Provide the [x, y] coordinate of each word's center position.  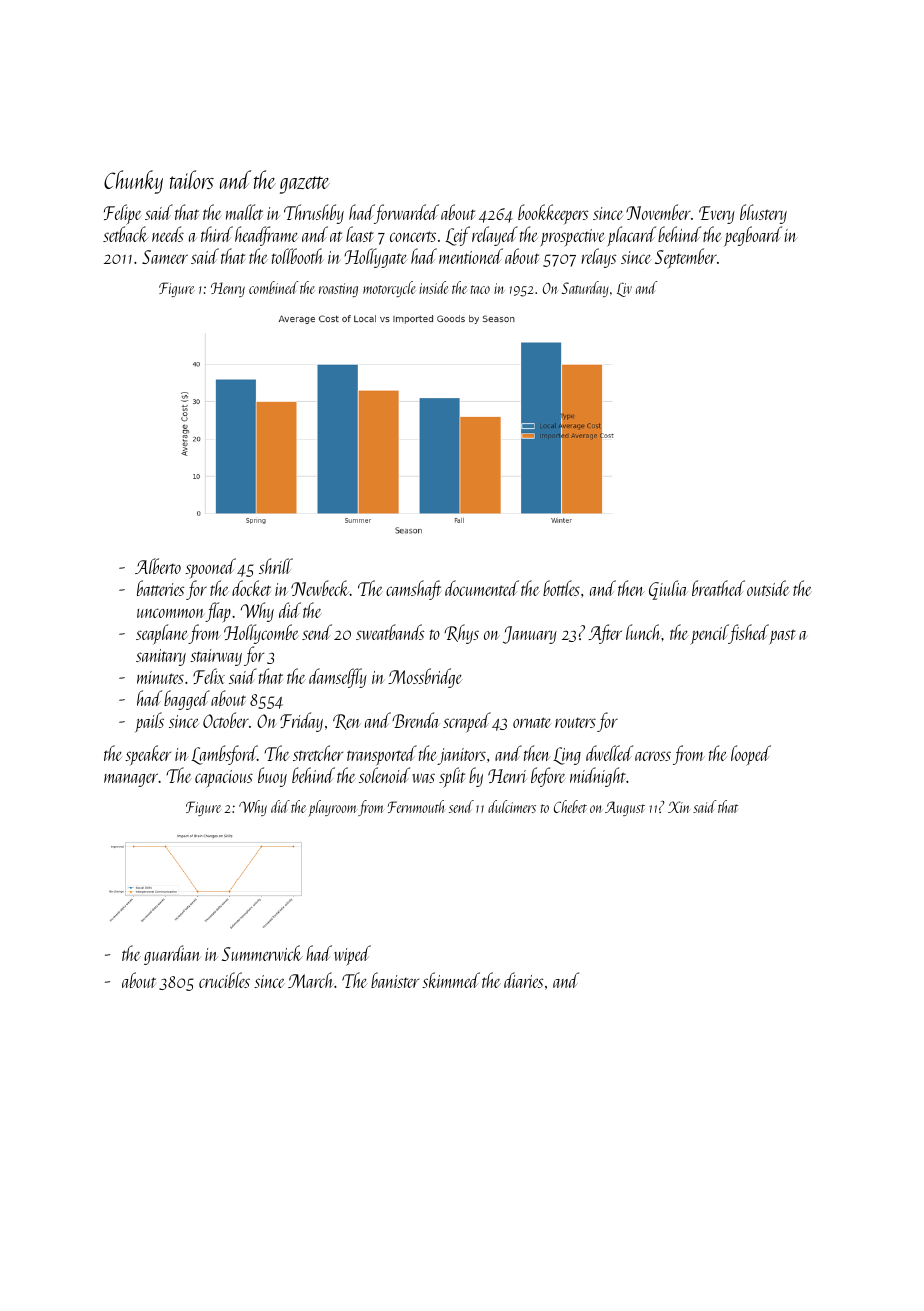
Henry [228, 289]
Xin [679, 807]
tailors [192, 179]
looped [751, 755]
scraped [467, 722]
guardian [172, 955]
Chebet [570, 806]
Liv [624, 289]
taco [480, 289]
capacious [224, 779]
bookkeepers [553, 214]
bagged [187, 700]
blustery [763, 214]
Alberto [158, 566]
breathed [718, 588]
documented [482, 588]
